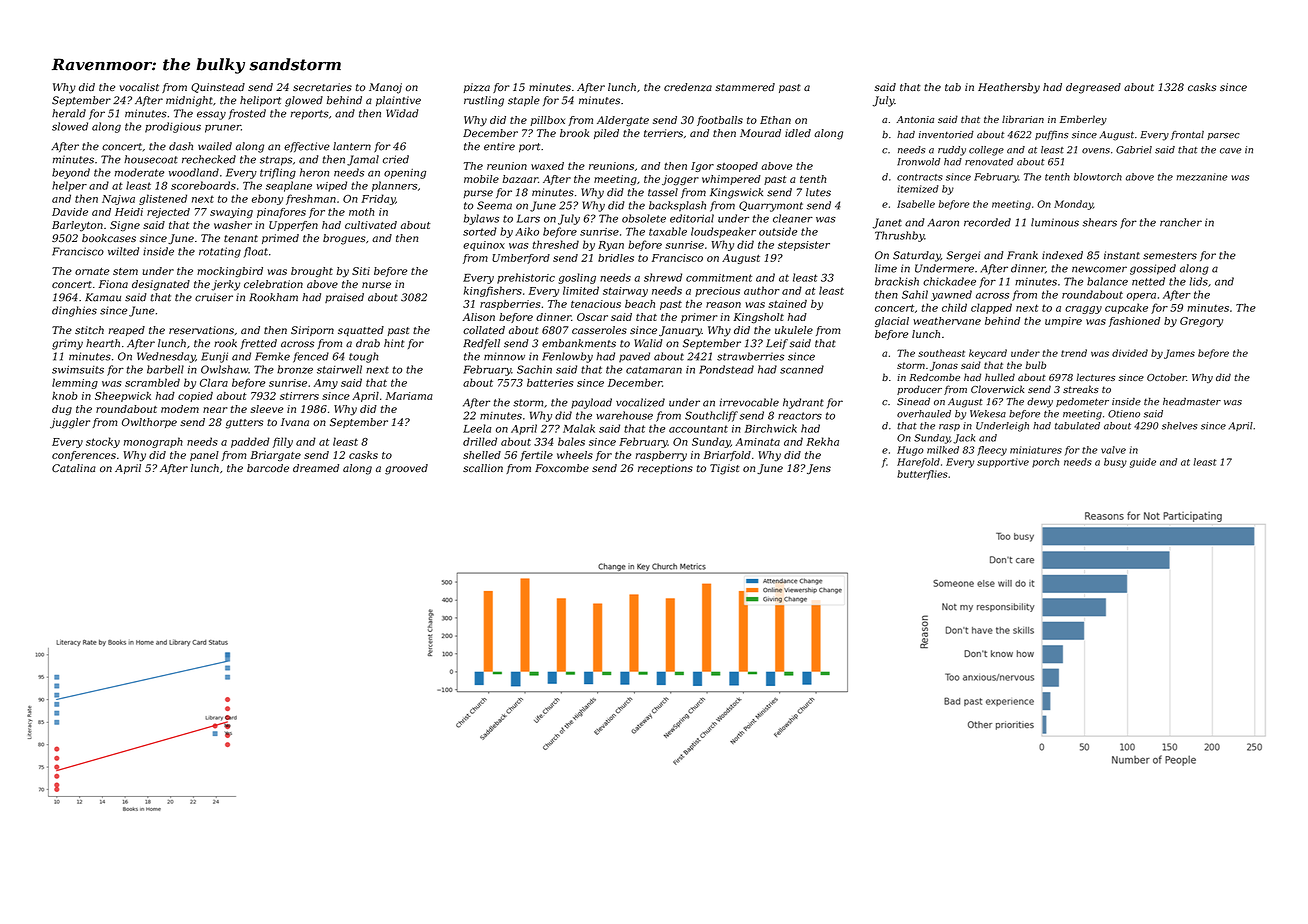  Describe the element at coordinates (1202, 177) in the image. I see `mezzanine` at that location.
